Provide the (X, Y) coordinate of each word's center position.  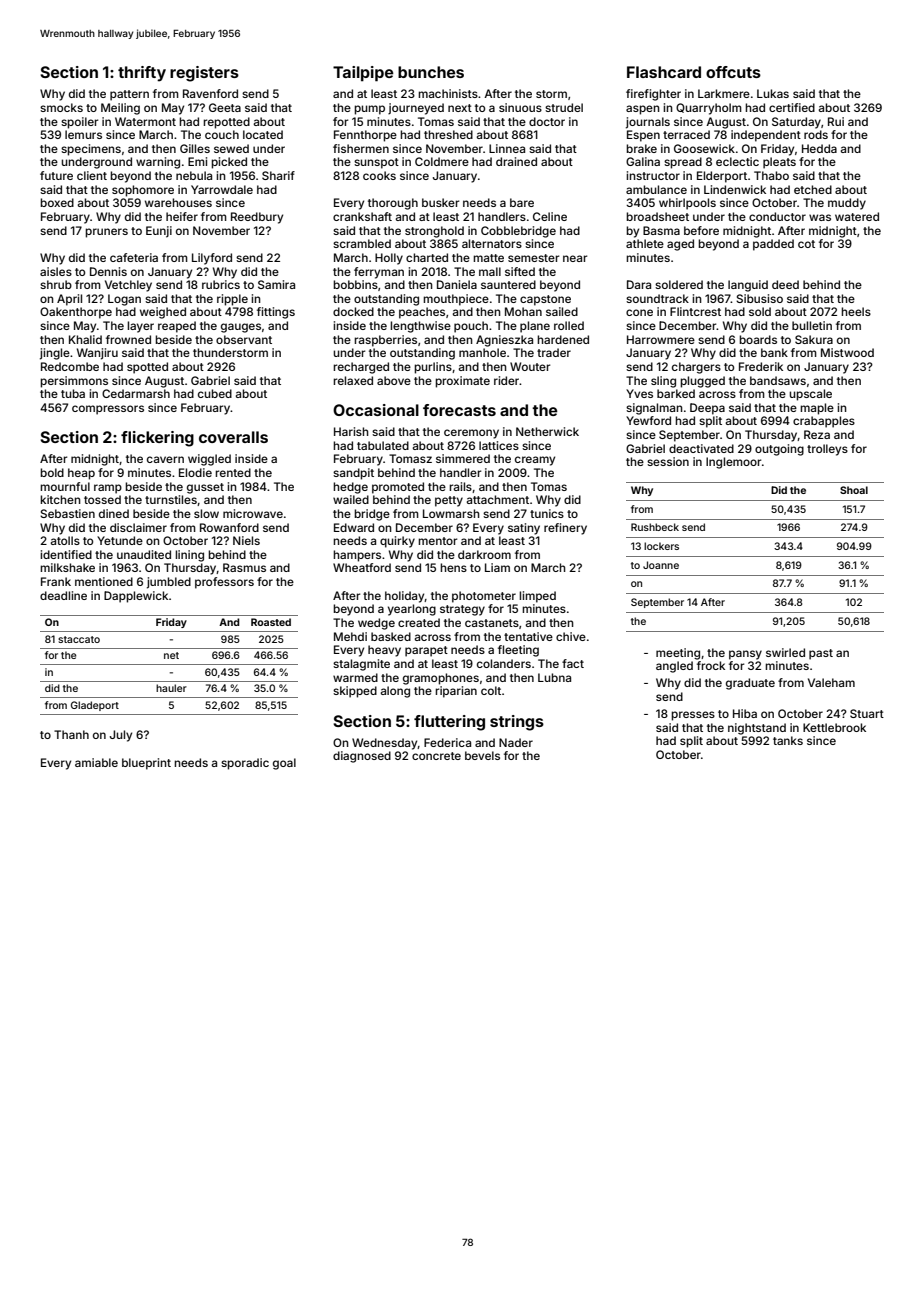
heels (856, 311)
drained (516, 161)
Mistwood (847, 352)
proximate (462, 382)
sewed (231, 148)
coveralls (233, 437)
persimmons (74, 382)
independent (766, 136)
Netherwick (547, 431)
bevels (482, 755)
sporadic (245, 764)
